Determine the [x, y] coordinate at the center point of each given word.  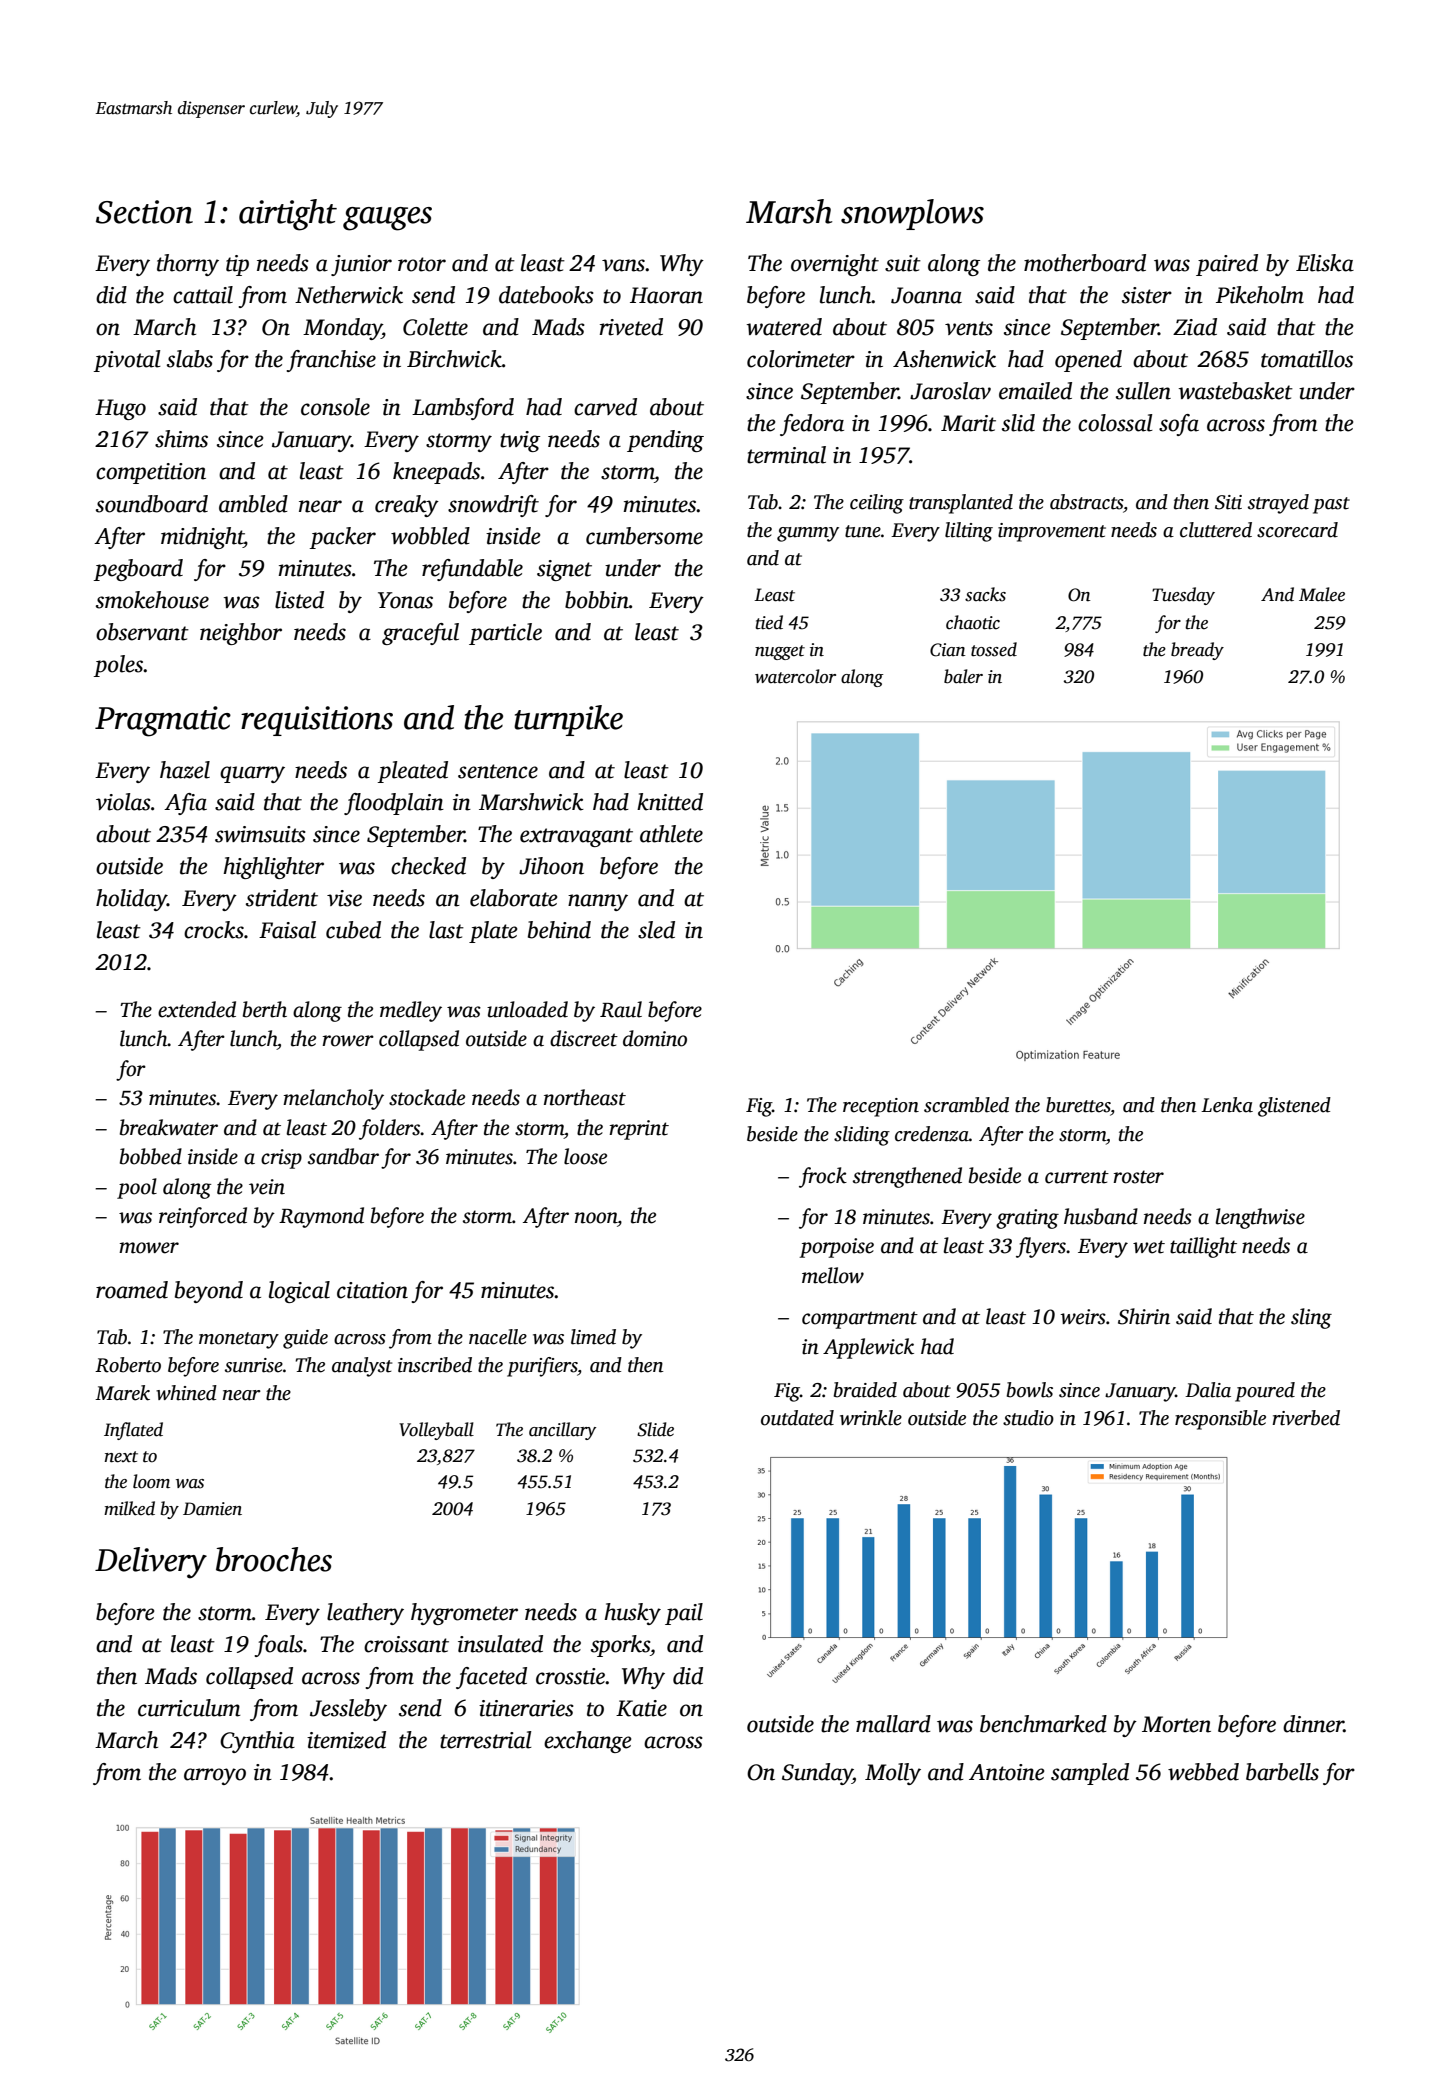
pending [665, 441]
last [446, 930]
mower [149, 1248]
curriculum [189, 1708]
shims [181, 439]
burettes [1078, 1105]
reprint [639, 1130]
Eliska [1325, 263]
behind [559, 930]
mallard [893, 1724]
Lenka [1227, 1105]
